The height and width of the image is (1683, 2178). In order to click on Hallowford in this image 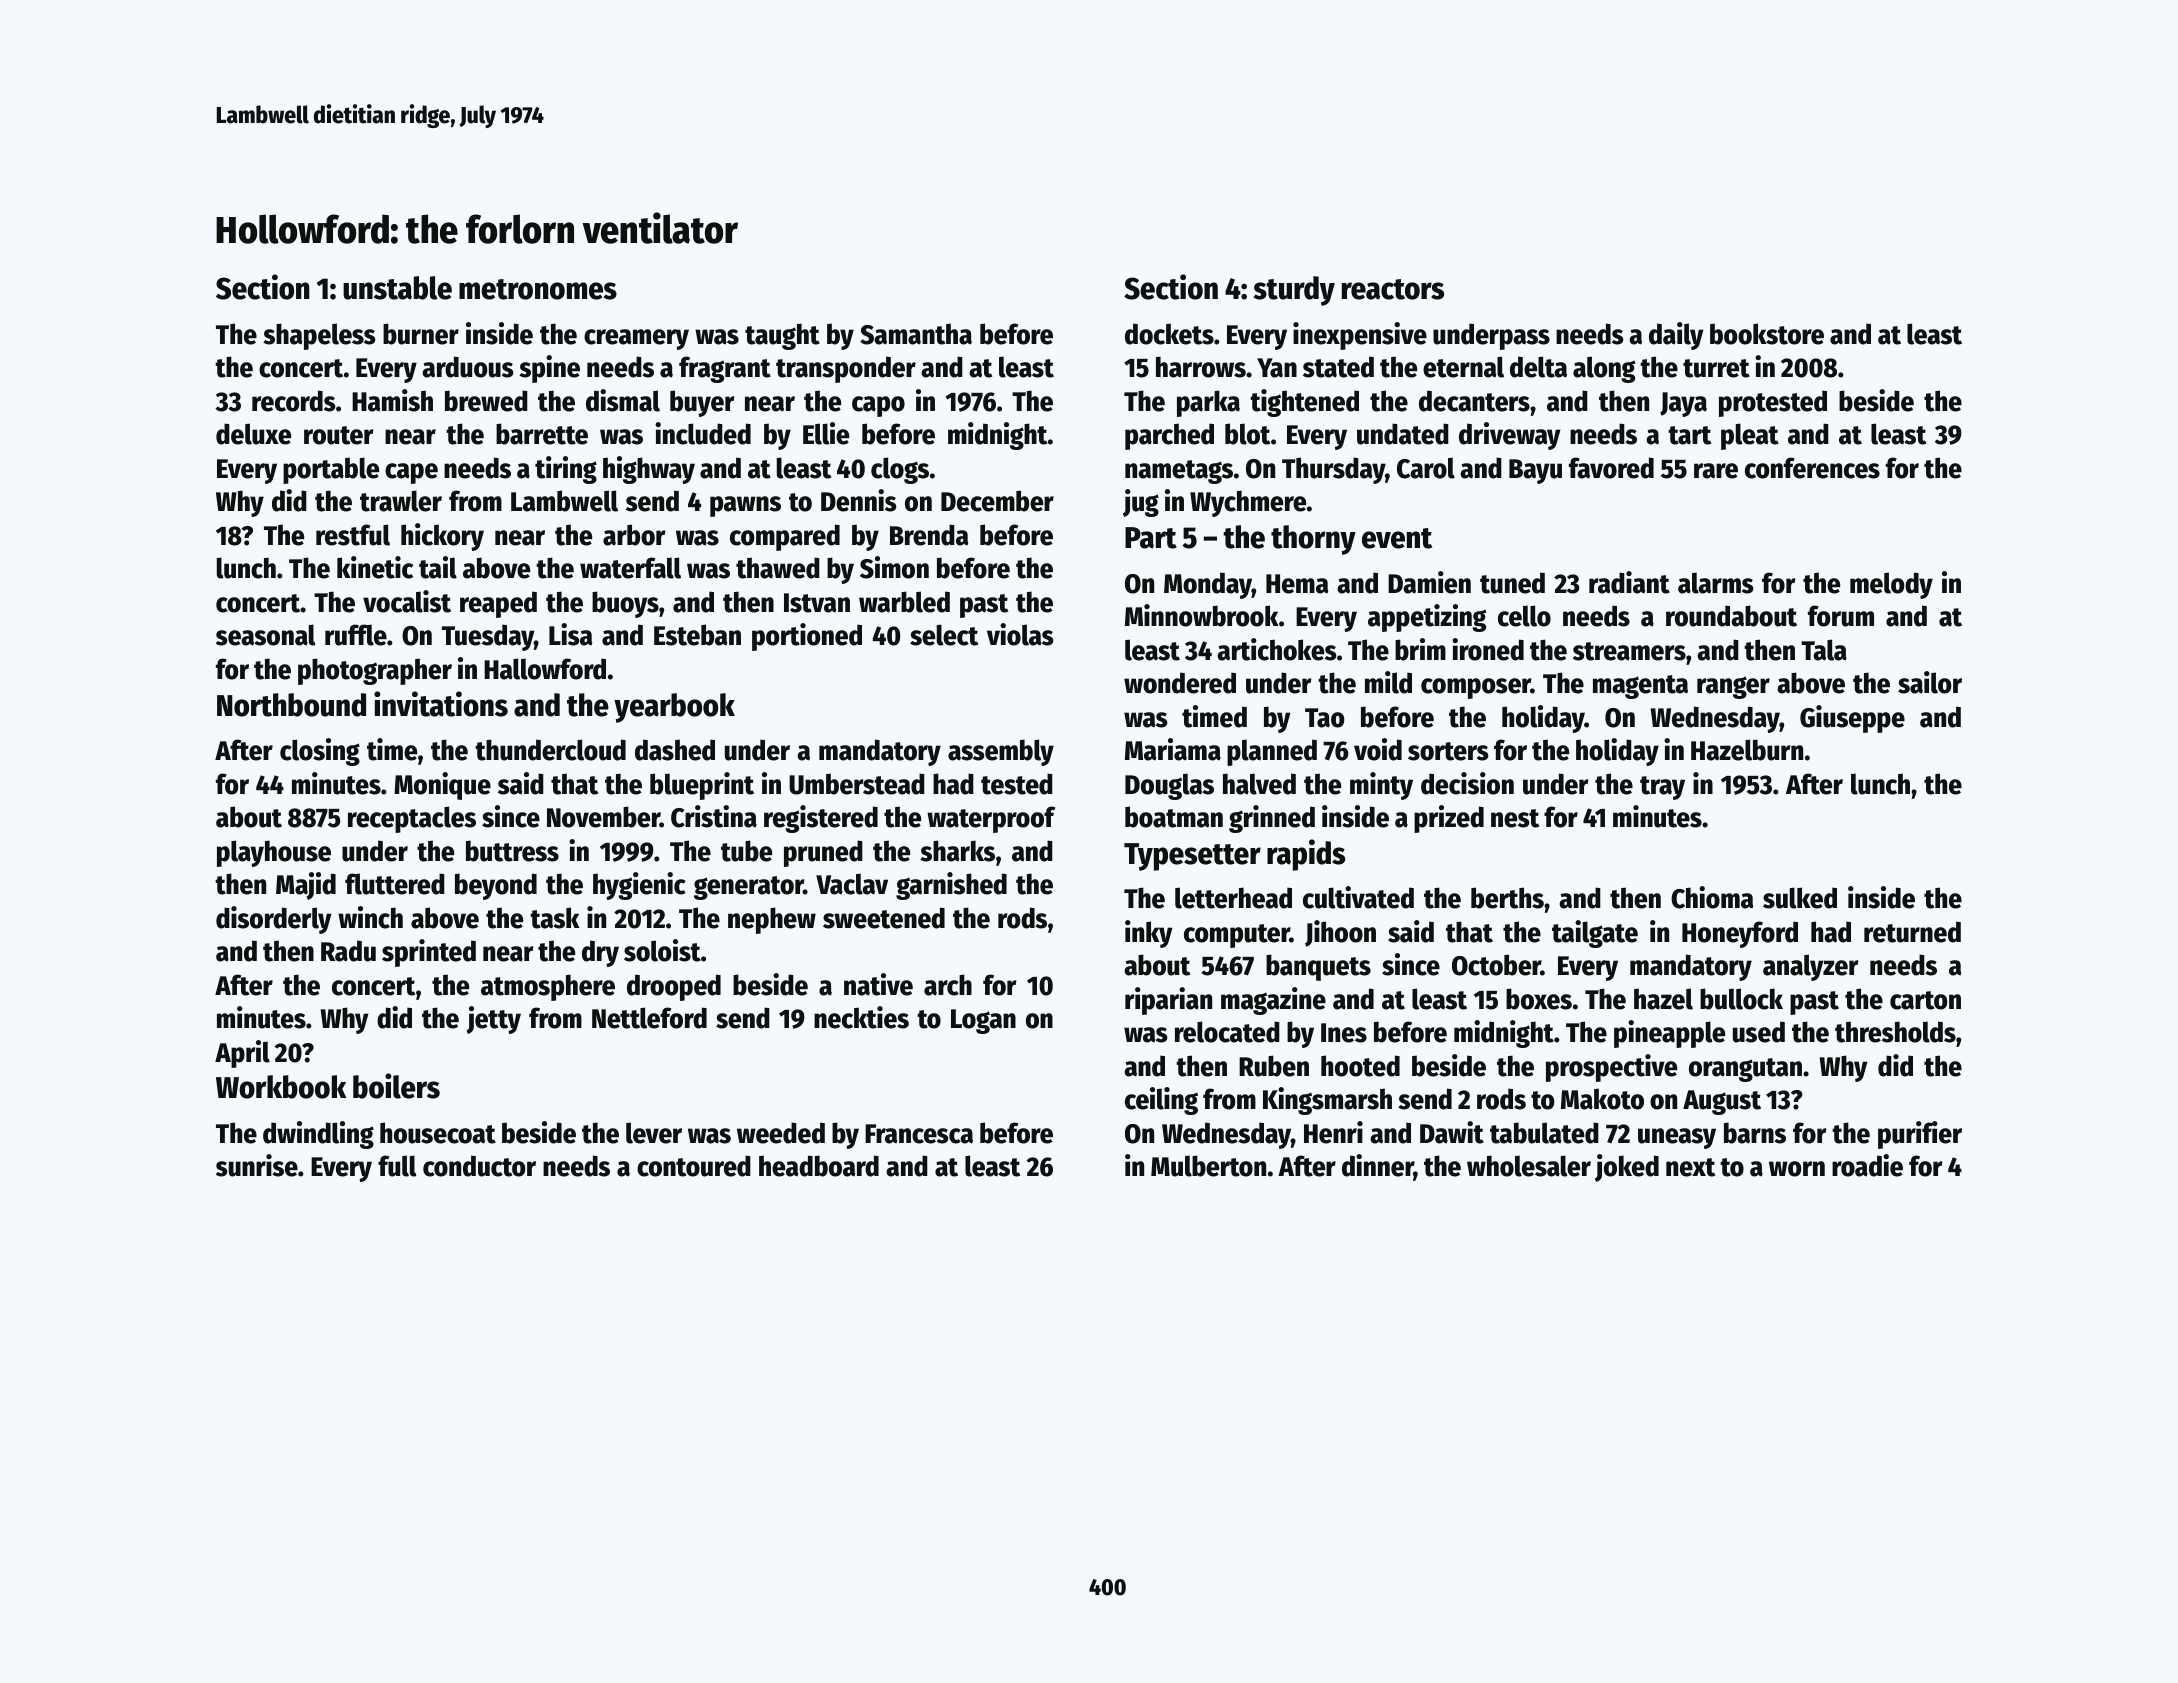, I will do `click(545, 669)`.
